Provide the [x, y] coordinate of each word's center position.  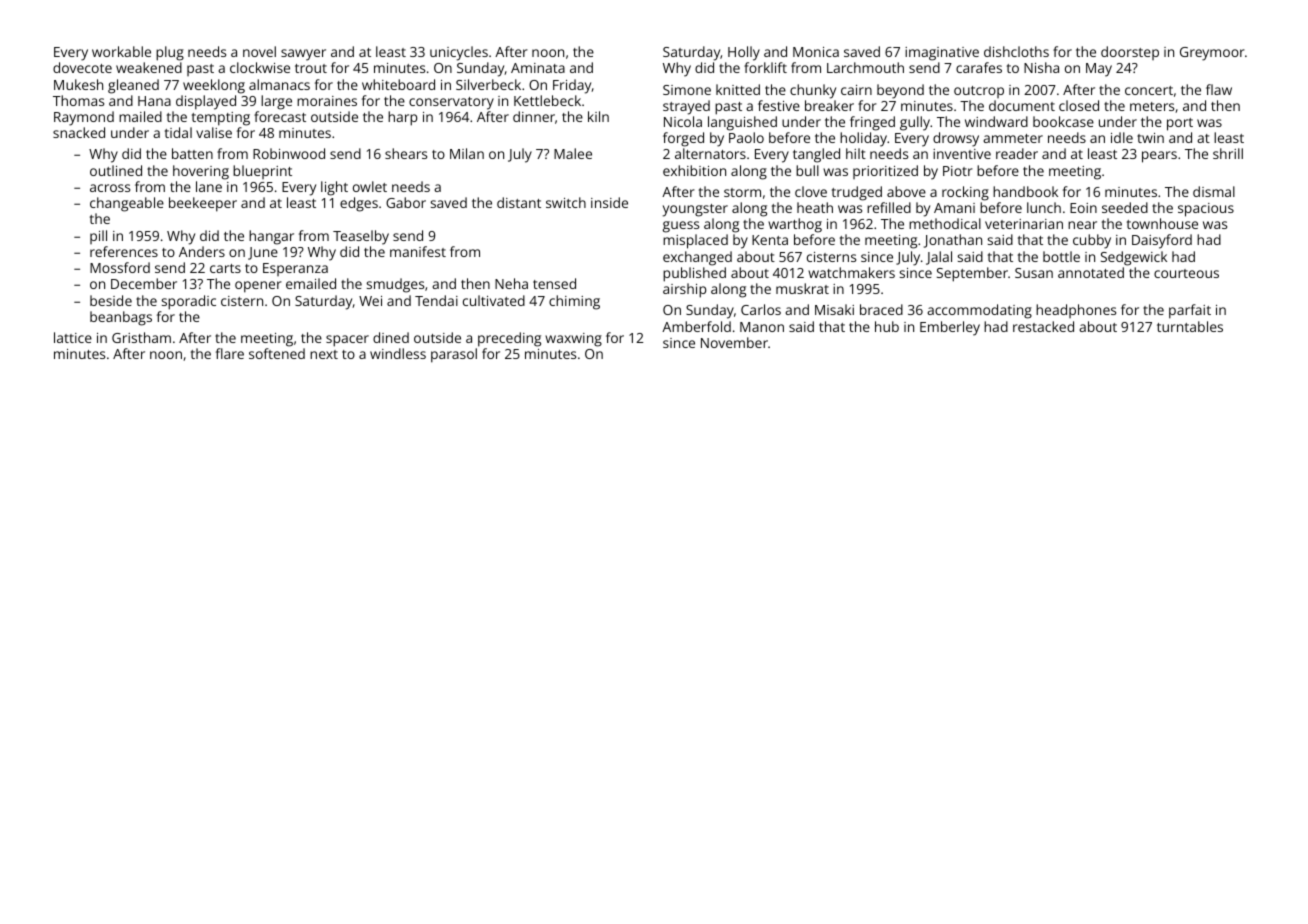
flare [230, 353]
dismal [1214, 191]
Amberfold [696, 326]
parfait [1190, 311]
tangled [816, 155]
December [144, 283]
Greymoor [1212, 54]
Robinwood [289, 153]
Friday [572, 86]
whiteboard [398, 84]
